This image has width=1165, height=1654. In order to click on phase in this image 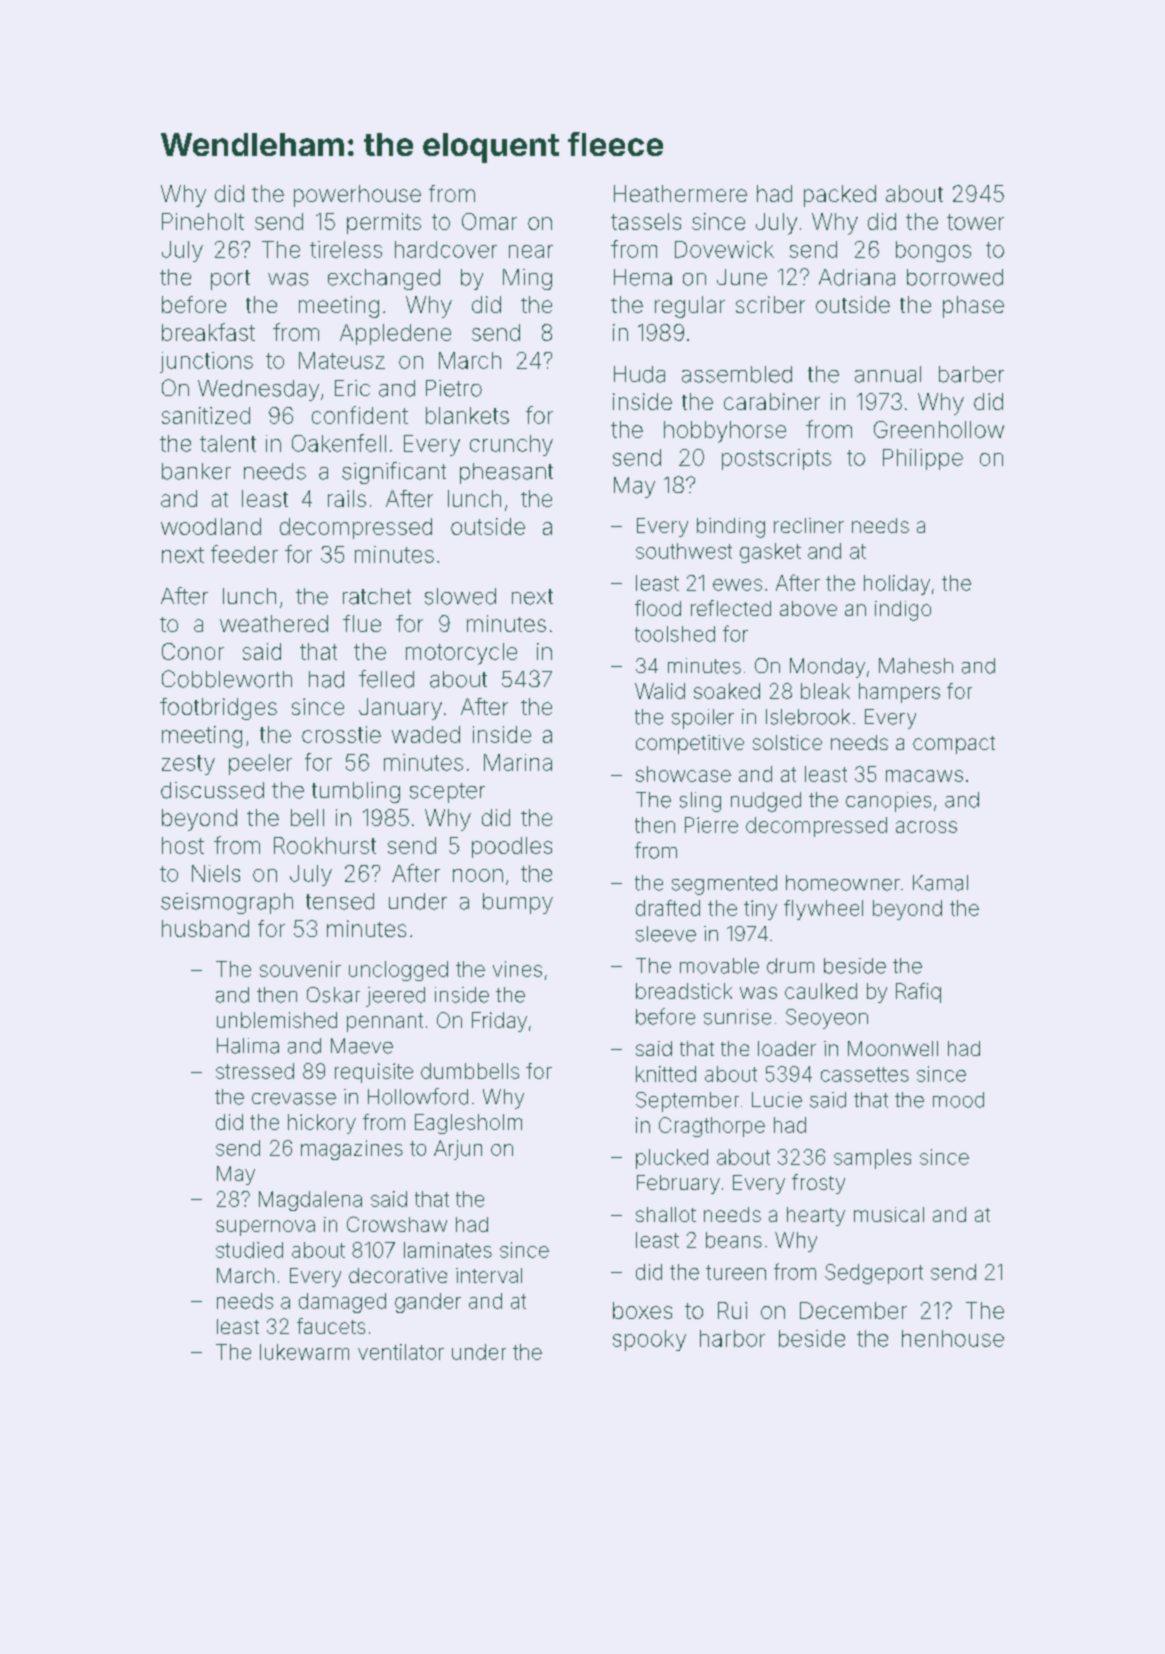, I will do `click(973, 307)`.
